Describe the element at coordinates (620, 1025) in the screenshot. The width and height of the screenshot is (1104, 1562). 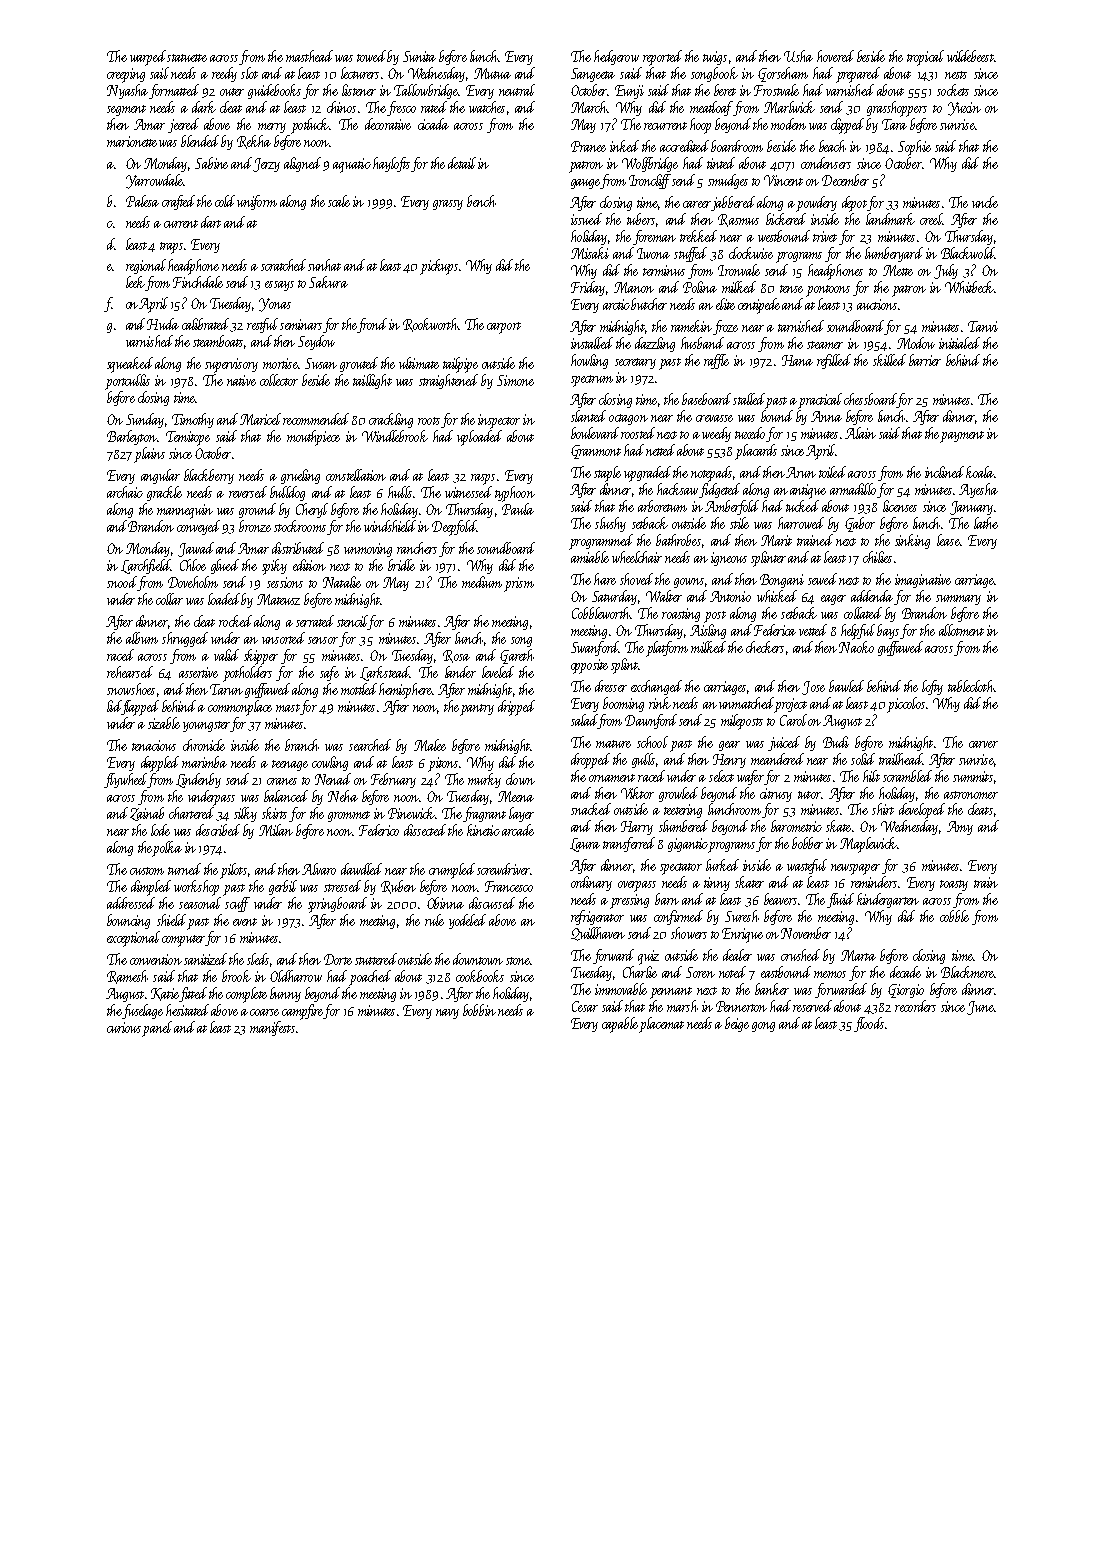
I see `capable` at that location.
